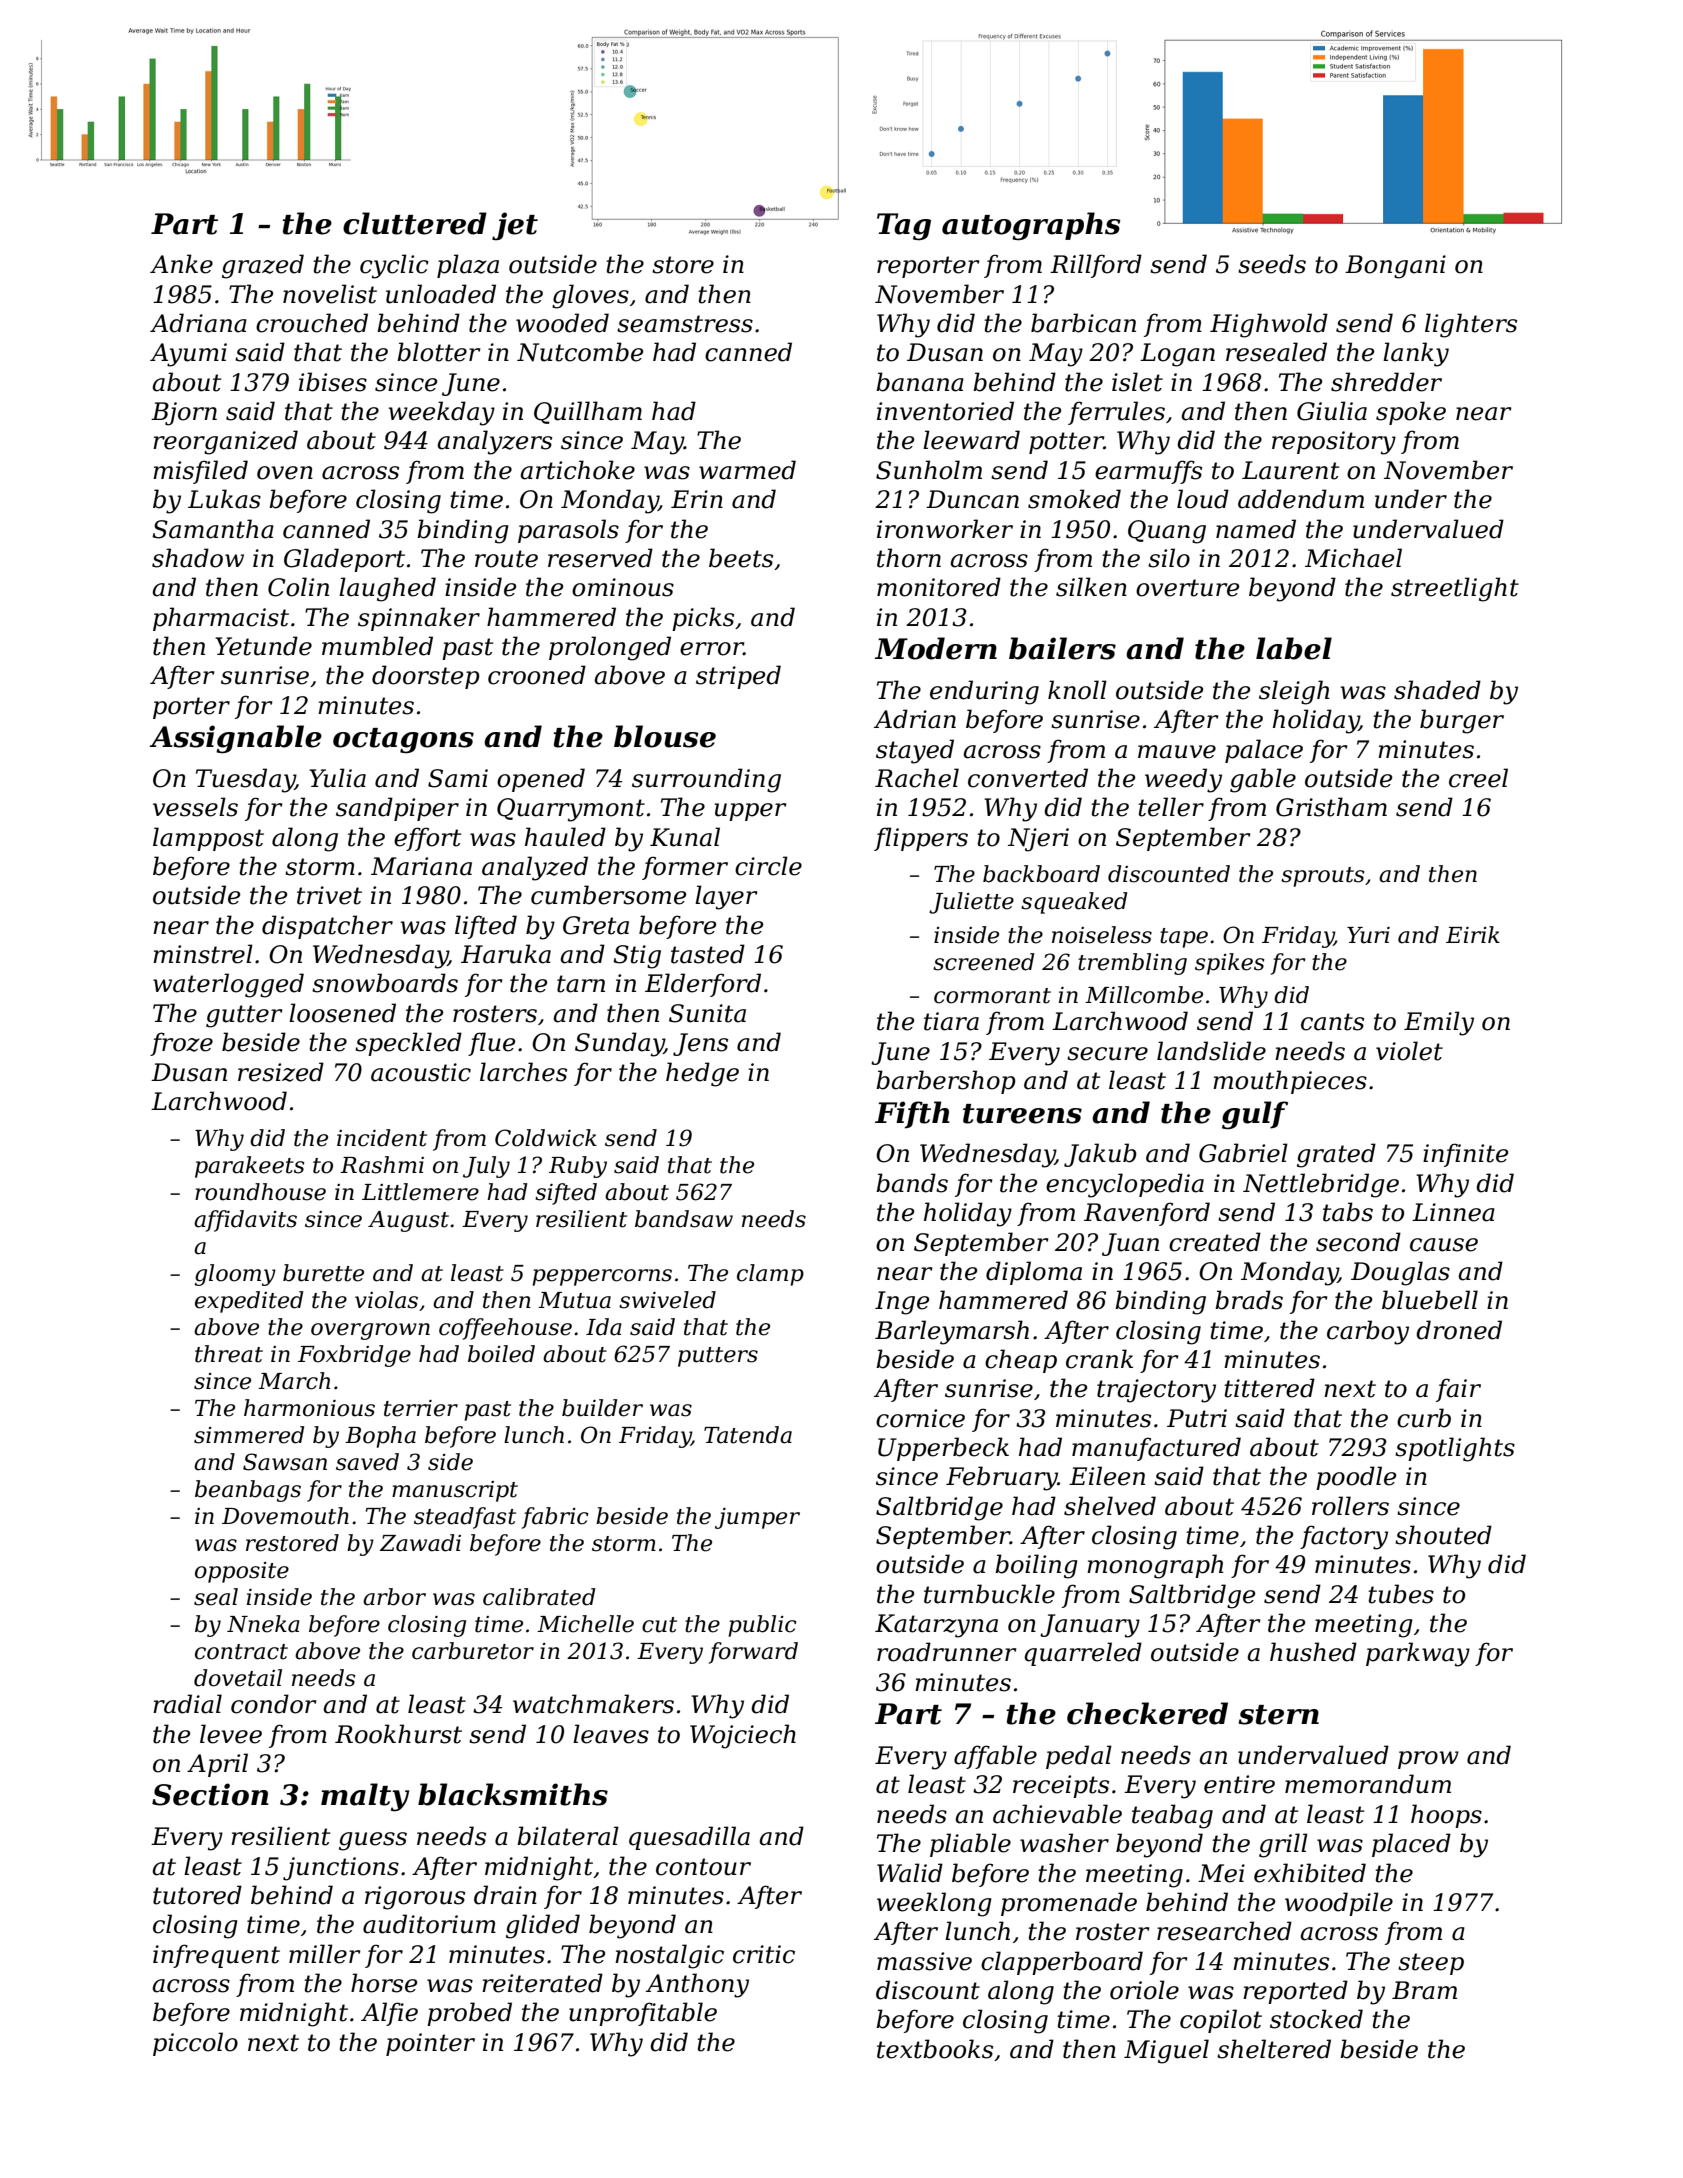  Describe the element at coordinates (469, 2014) in the page. I see `probed` at that location.
